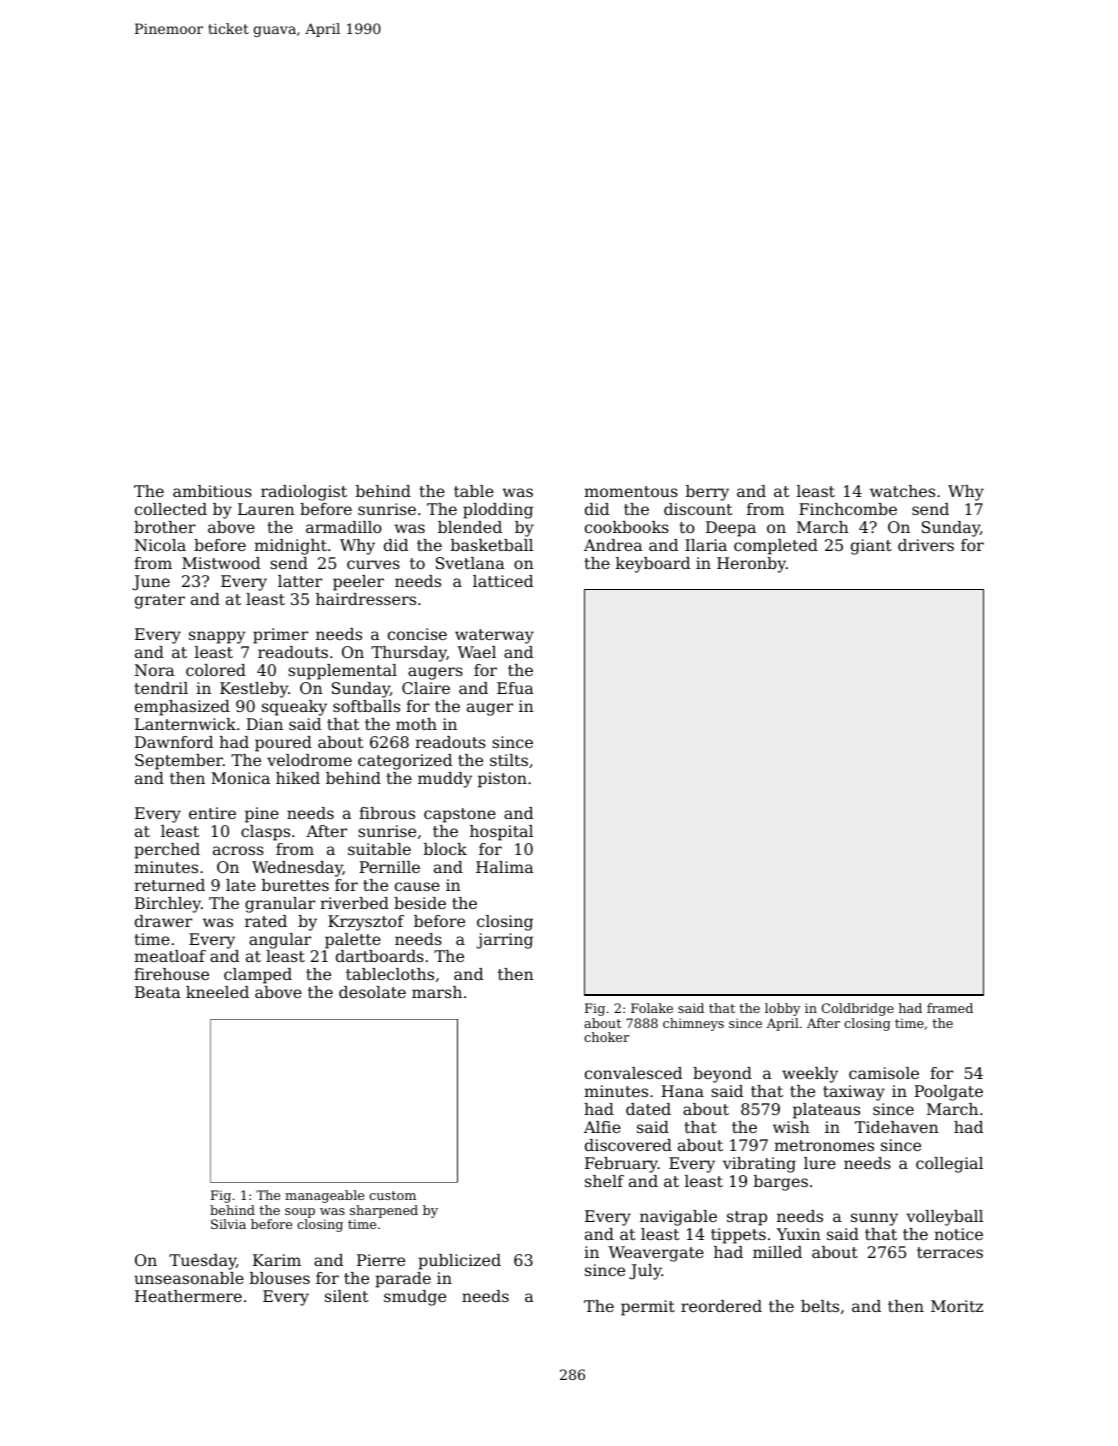 The width and height of the document is (1118, 1446). I want to click on Halima, so click(505, 867).
